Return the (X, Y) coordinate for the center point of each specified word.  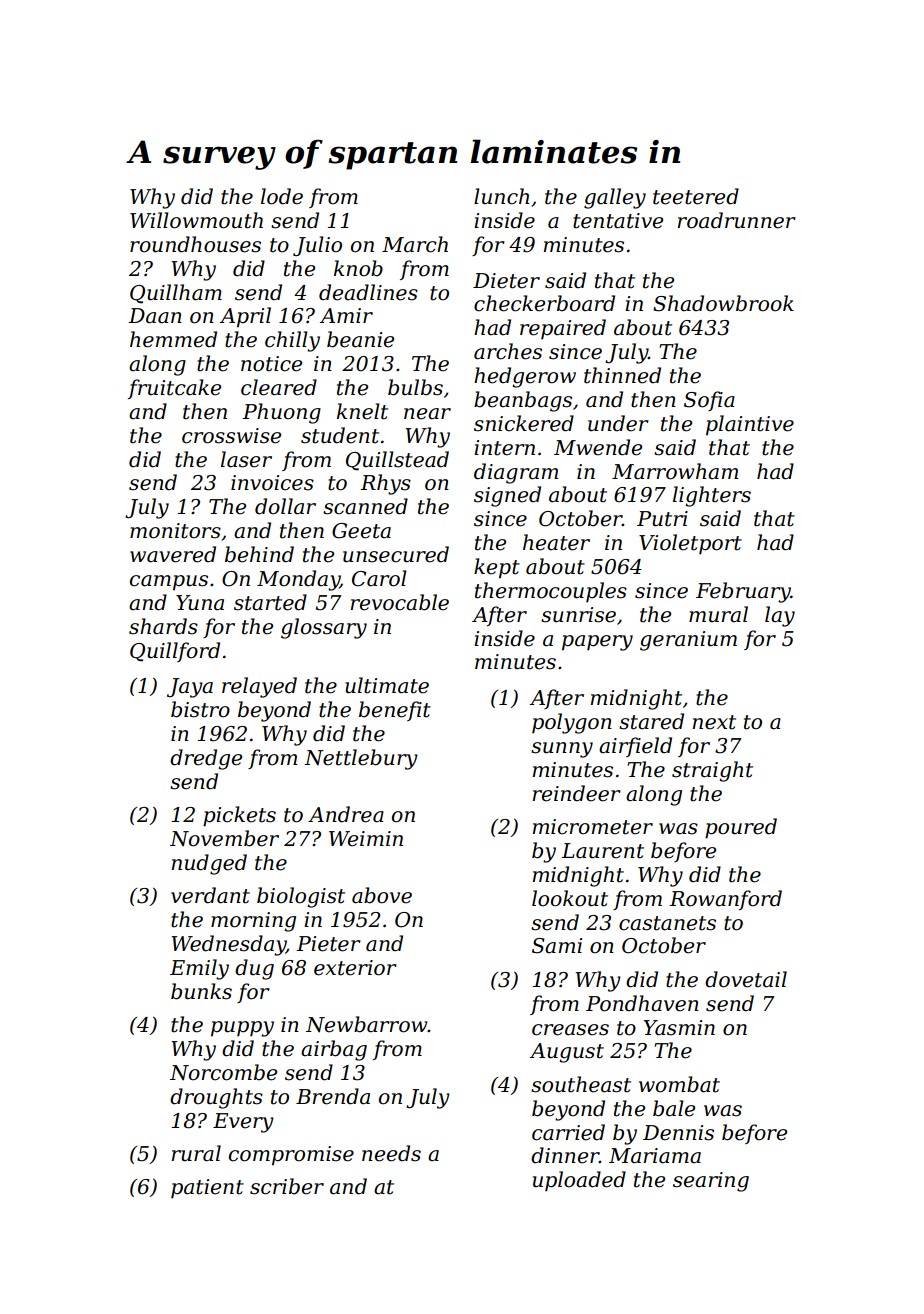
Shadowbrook (723, 303)
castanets (667, 923)
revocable (400, 602)
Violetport (690, 544)
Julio (317, 246)
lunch (501, 196)
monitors (175, 531)
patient (207, 1189)
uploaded (579, 1181)
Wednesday (228, 945)
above (382, 895)
